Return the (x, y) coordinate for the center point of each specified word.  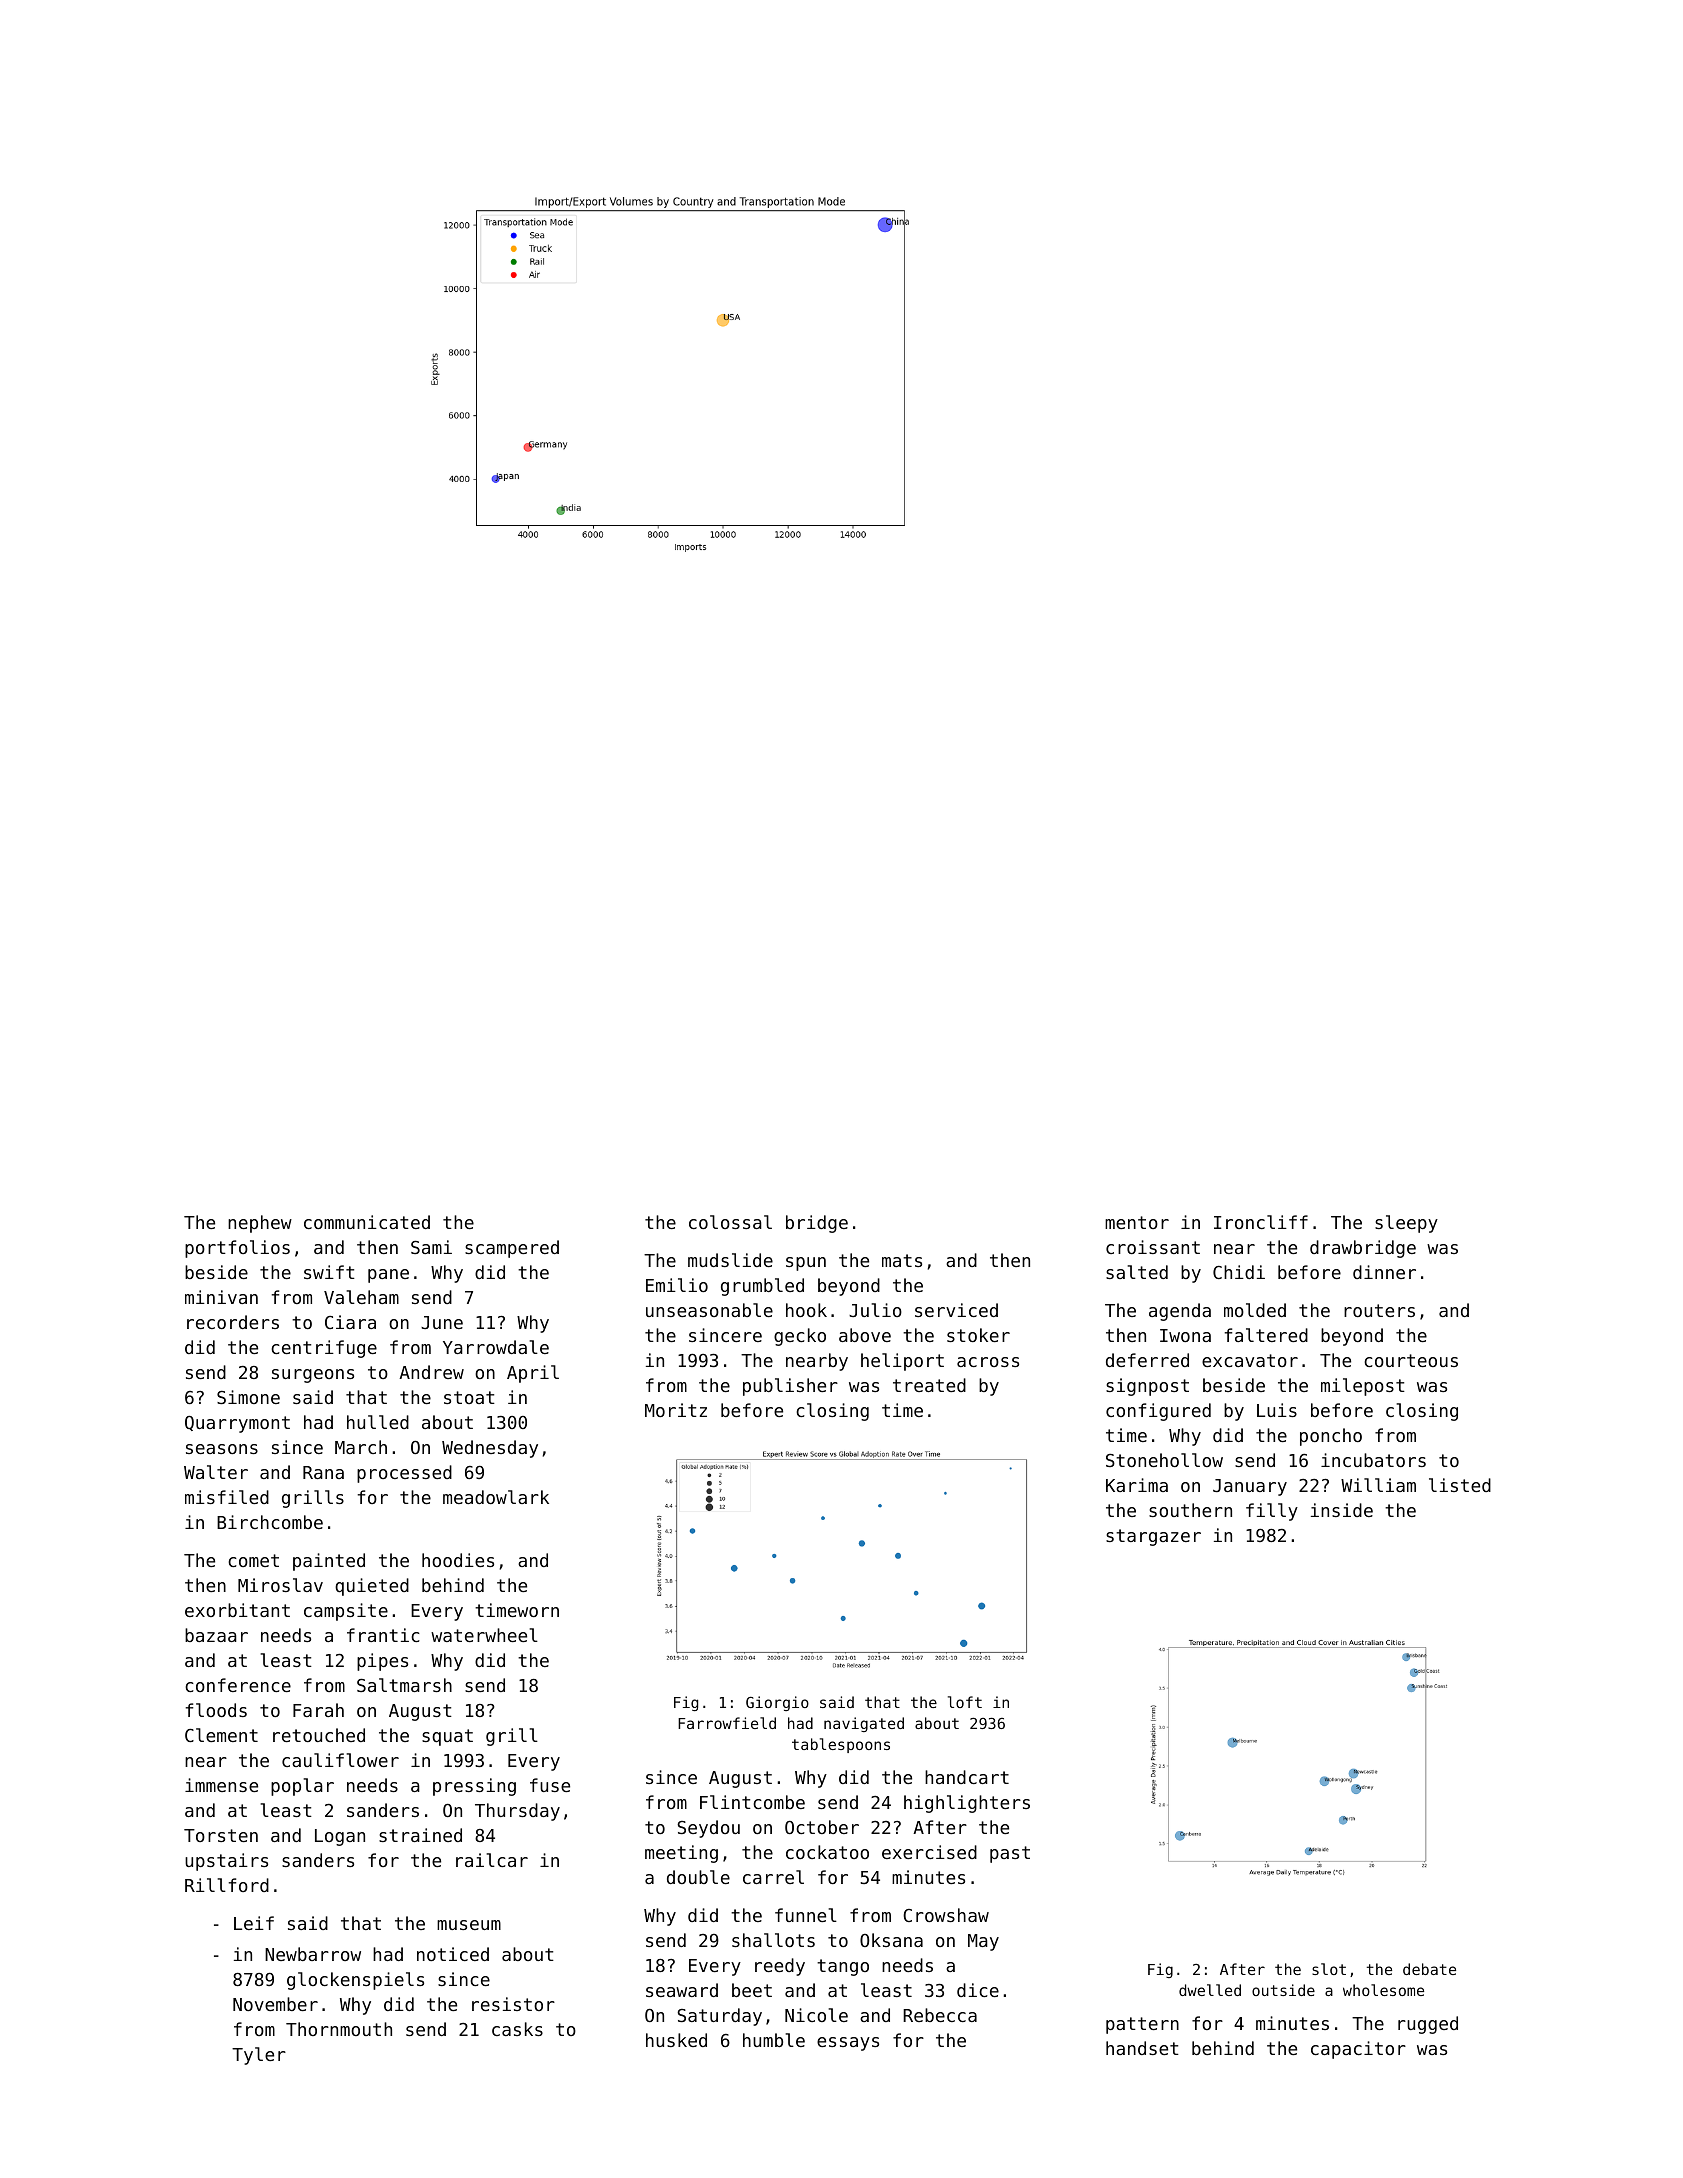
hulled (378, 1422)
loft (965, 1702)
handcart (967, 1777)
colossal (730, 1222)
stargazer (1153, 1537)
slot (1329, 1969)
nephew (260, 1224)
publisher (790, 1387)
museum (469, 1925)
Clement (221, 1735)
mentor (1137, 1222)
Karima (1137, 1485)
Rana (323, 1472)
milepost (1363, 1387)
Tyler (259, 2056)
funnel (806, 1915)
